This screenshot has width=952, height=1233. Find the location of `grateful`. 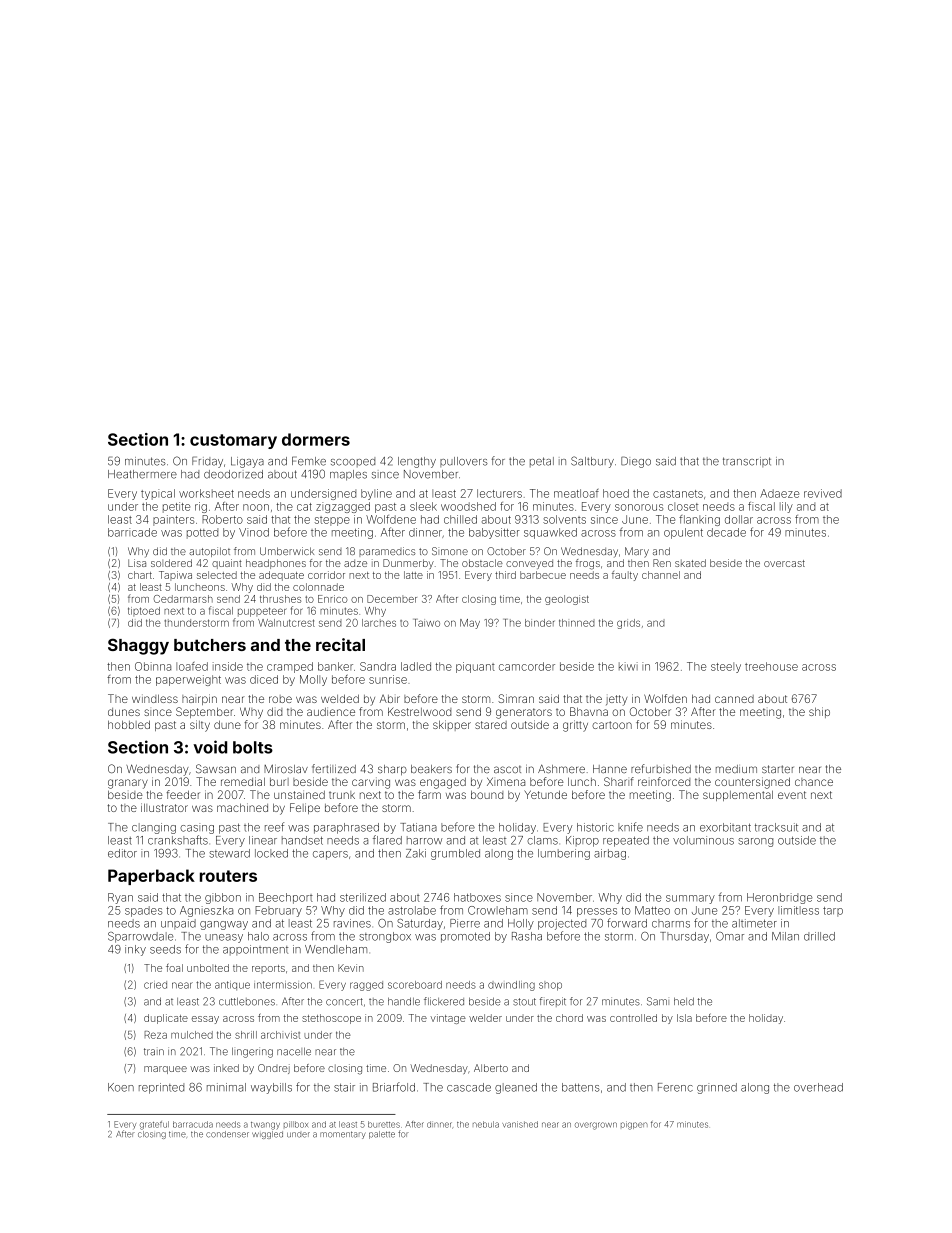

grateful is located at coordinates (154, 1125).
